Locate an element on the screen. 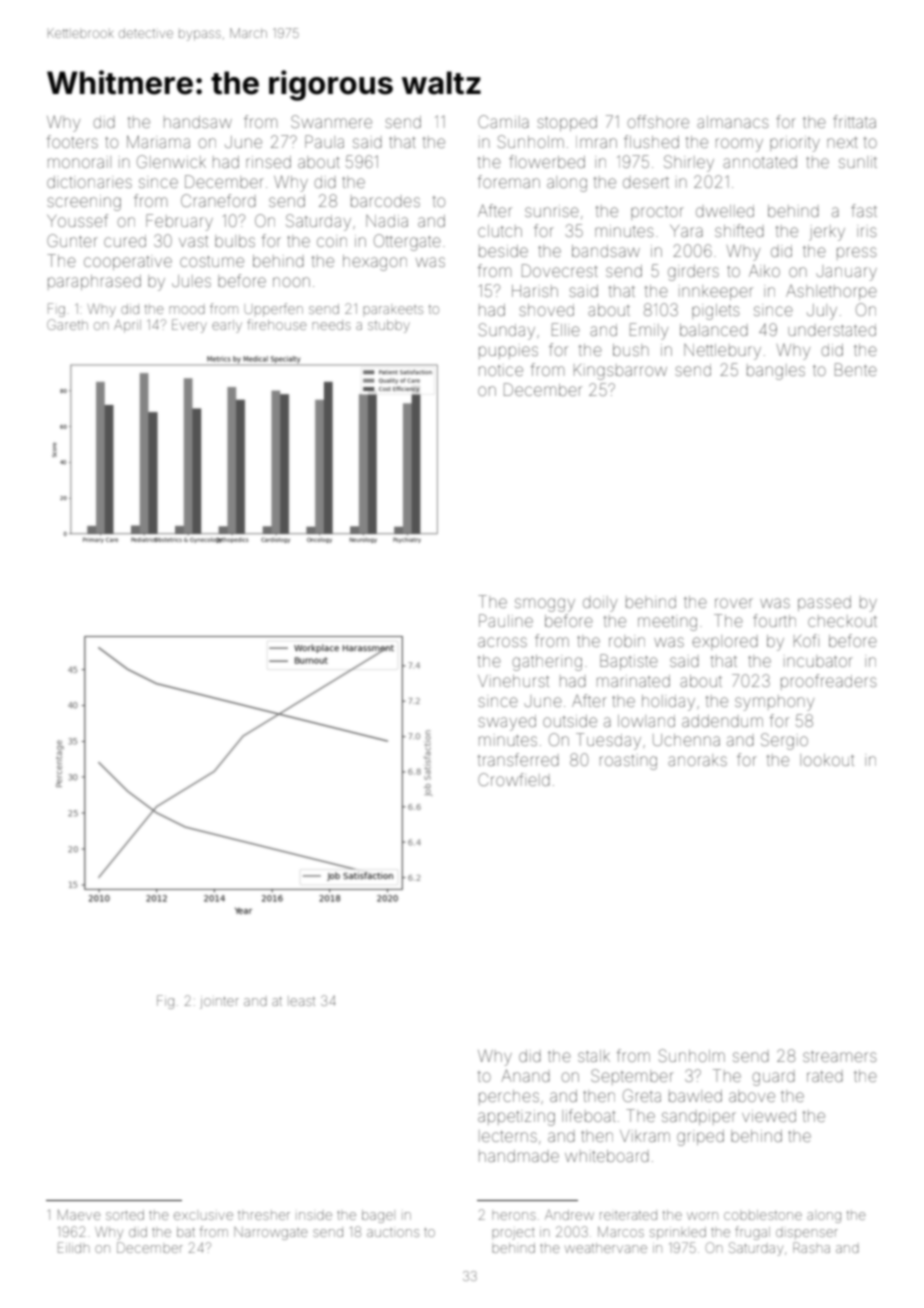 Image resolution: width=924 pixels, height=1308 pixels. Bente is located at coordinates (856, 369).
